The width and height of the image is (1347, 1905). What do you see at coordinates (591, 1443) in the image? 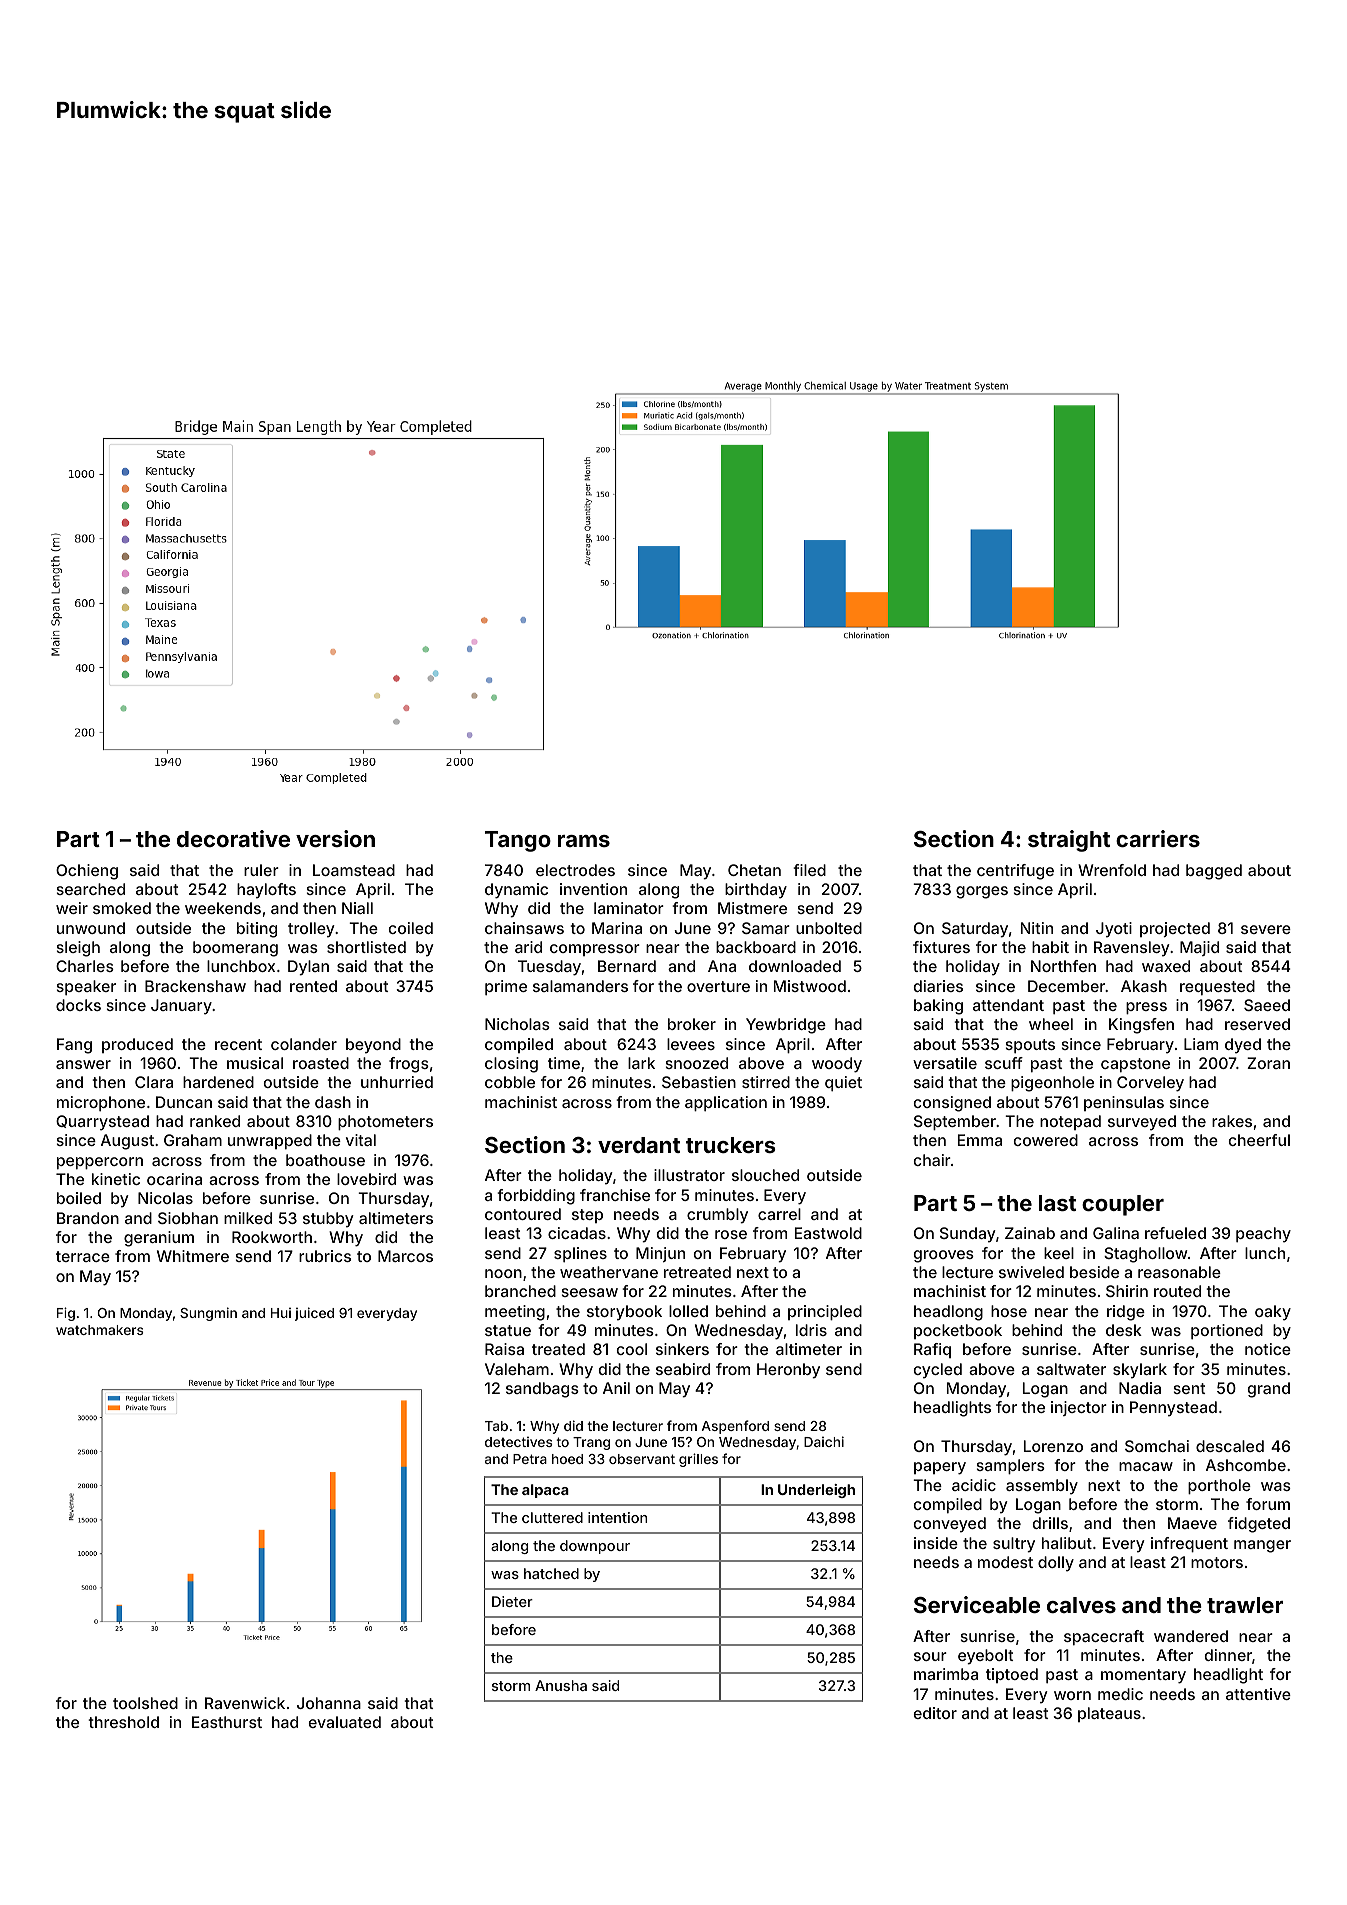
I see `Trang` at bounding box center [591, 1443].
